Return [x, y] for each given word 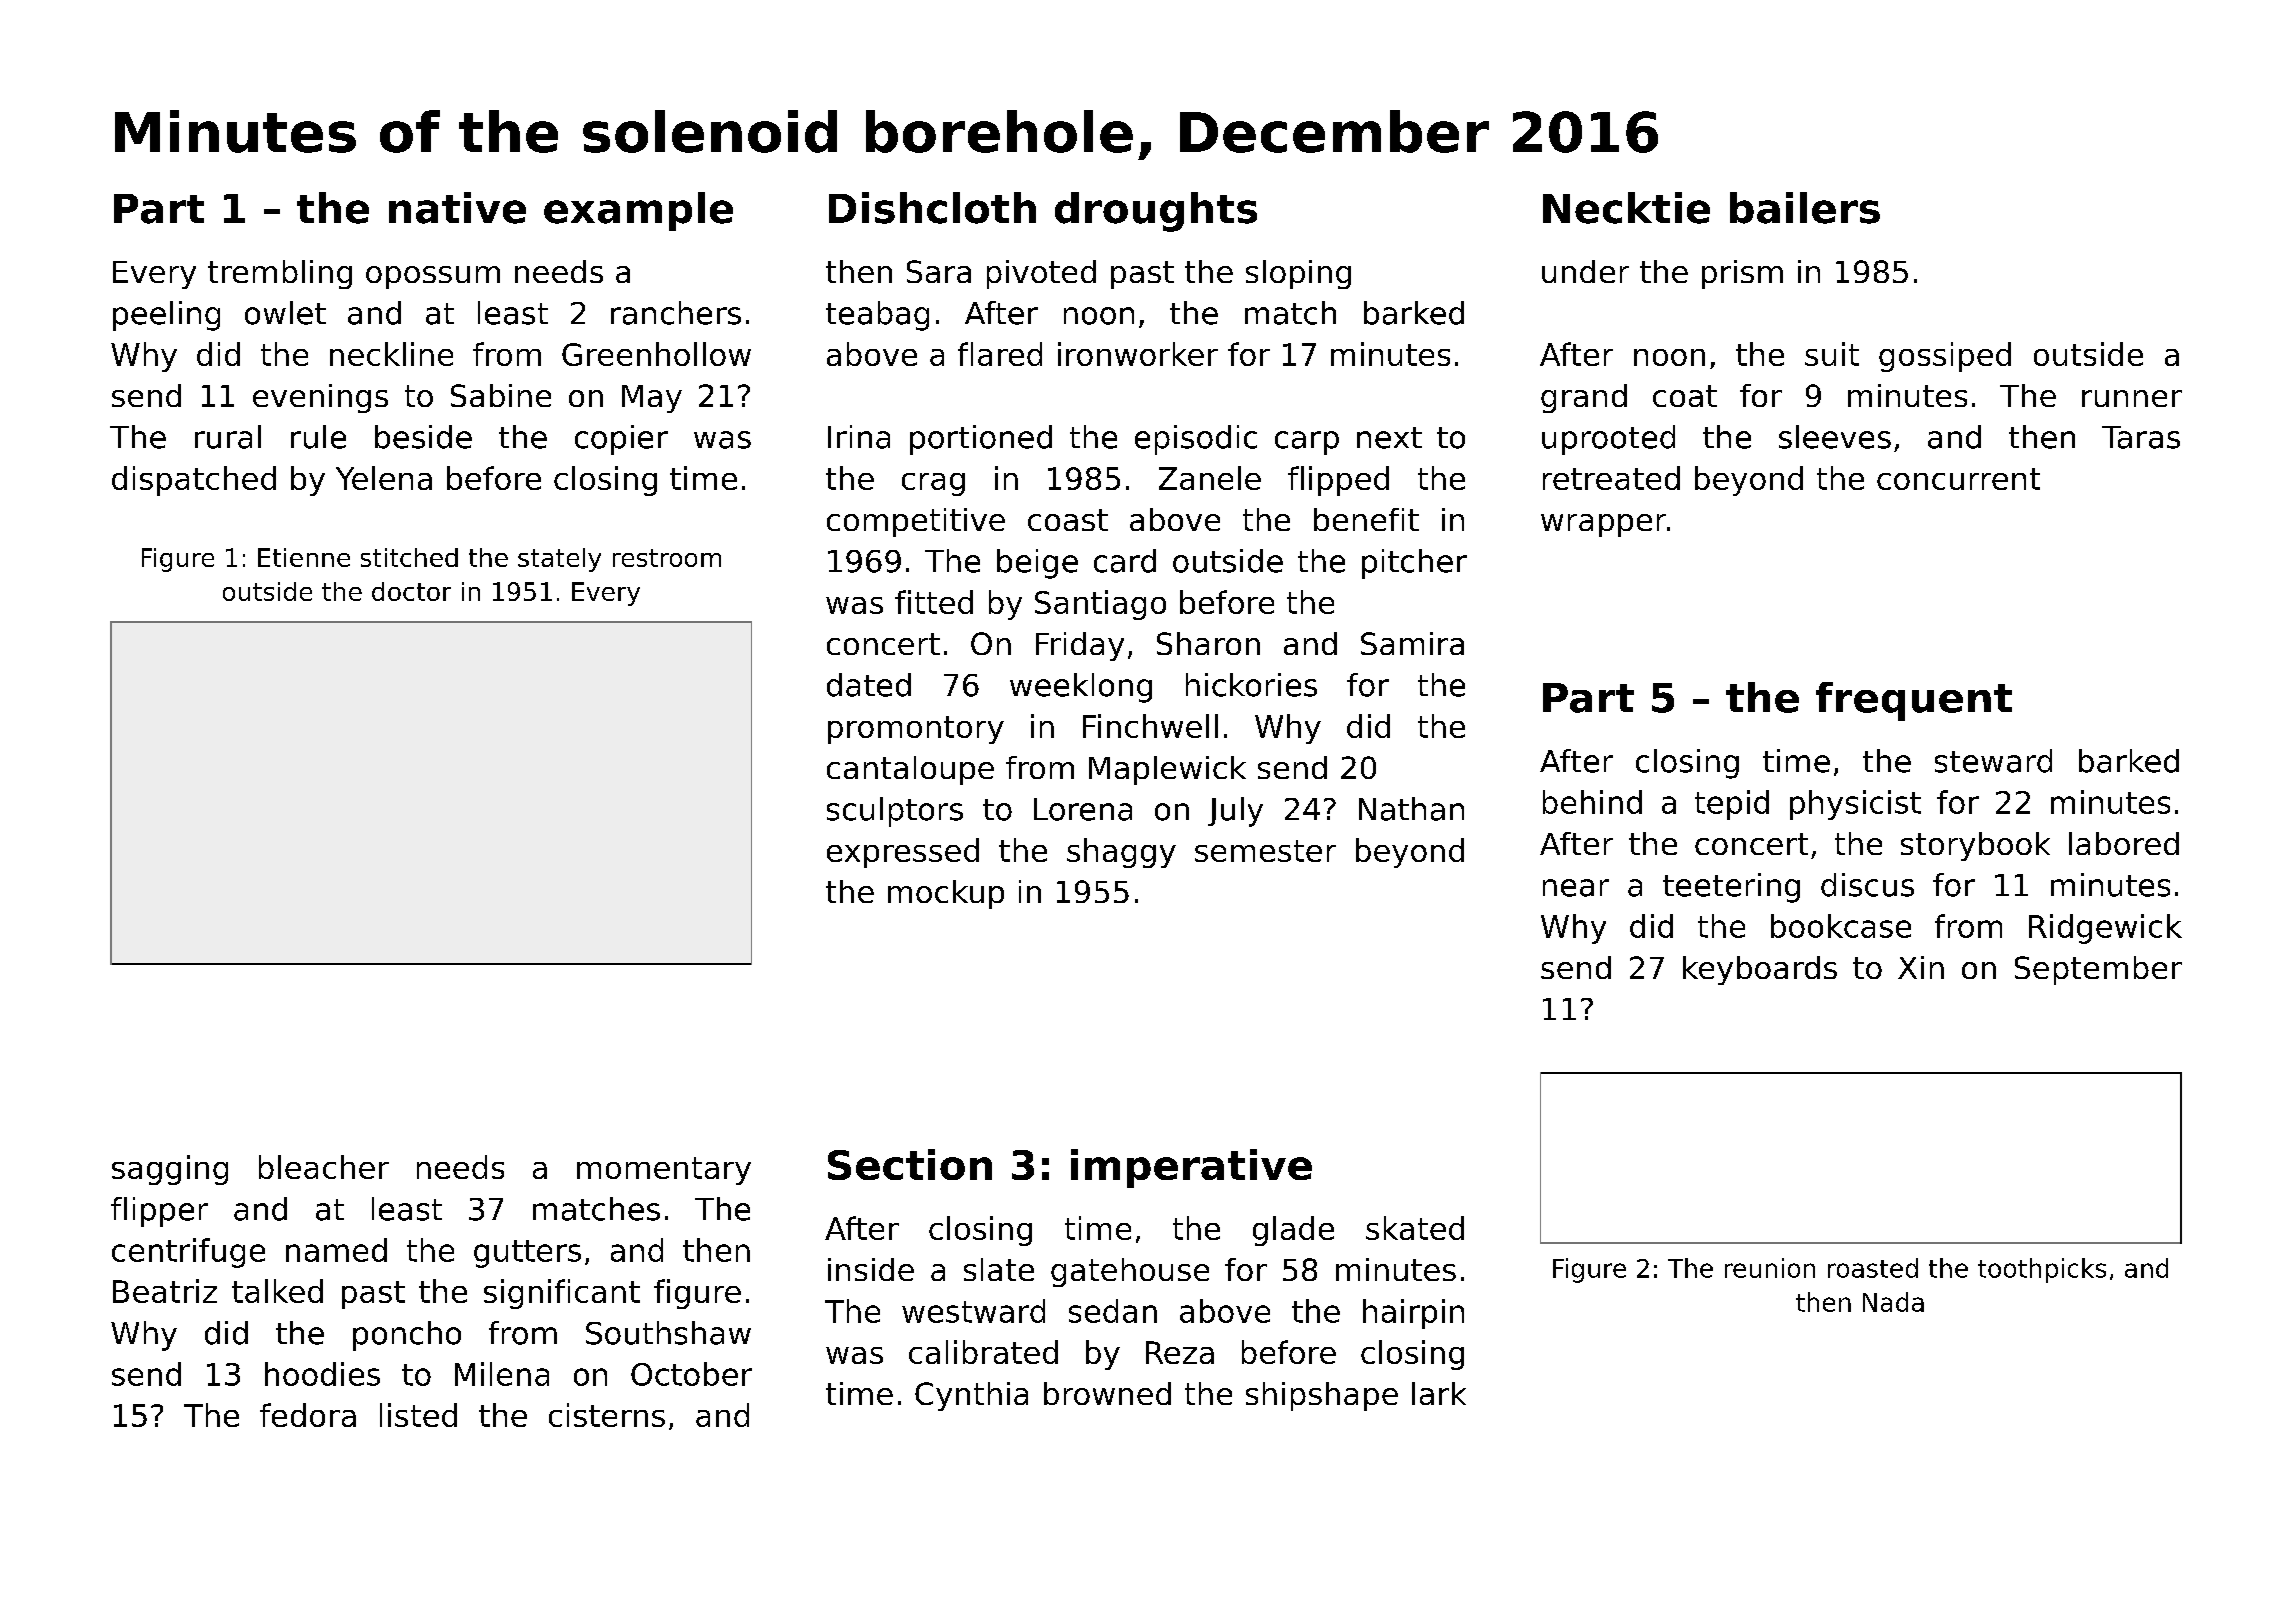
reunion [1770, 1268]
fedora [308, 1415]
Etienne [304, 557]
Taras [2141, 437]
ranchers [676, 313]
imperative [1191, 1168]
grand [1584, 398]
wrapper [1603, 525]
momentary [664, 1171]
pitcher [1414, 564]
